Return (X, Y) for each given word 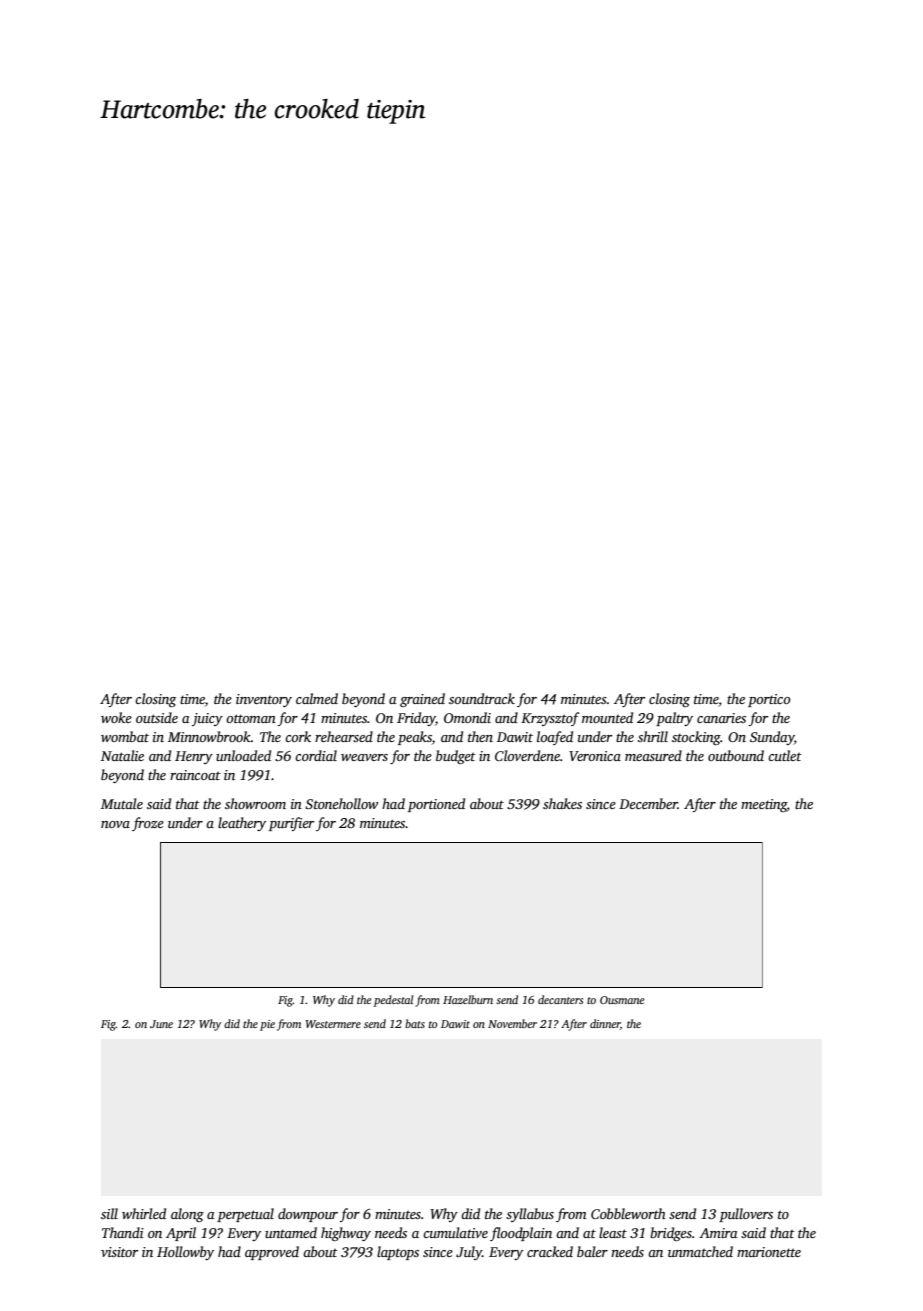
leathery (242, 824)
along (187, 1215)
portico (769, 700)
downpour (308, 1215)
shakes (562, 803)
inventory (264, 700)
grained (422, 700)
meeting (764, 805)
